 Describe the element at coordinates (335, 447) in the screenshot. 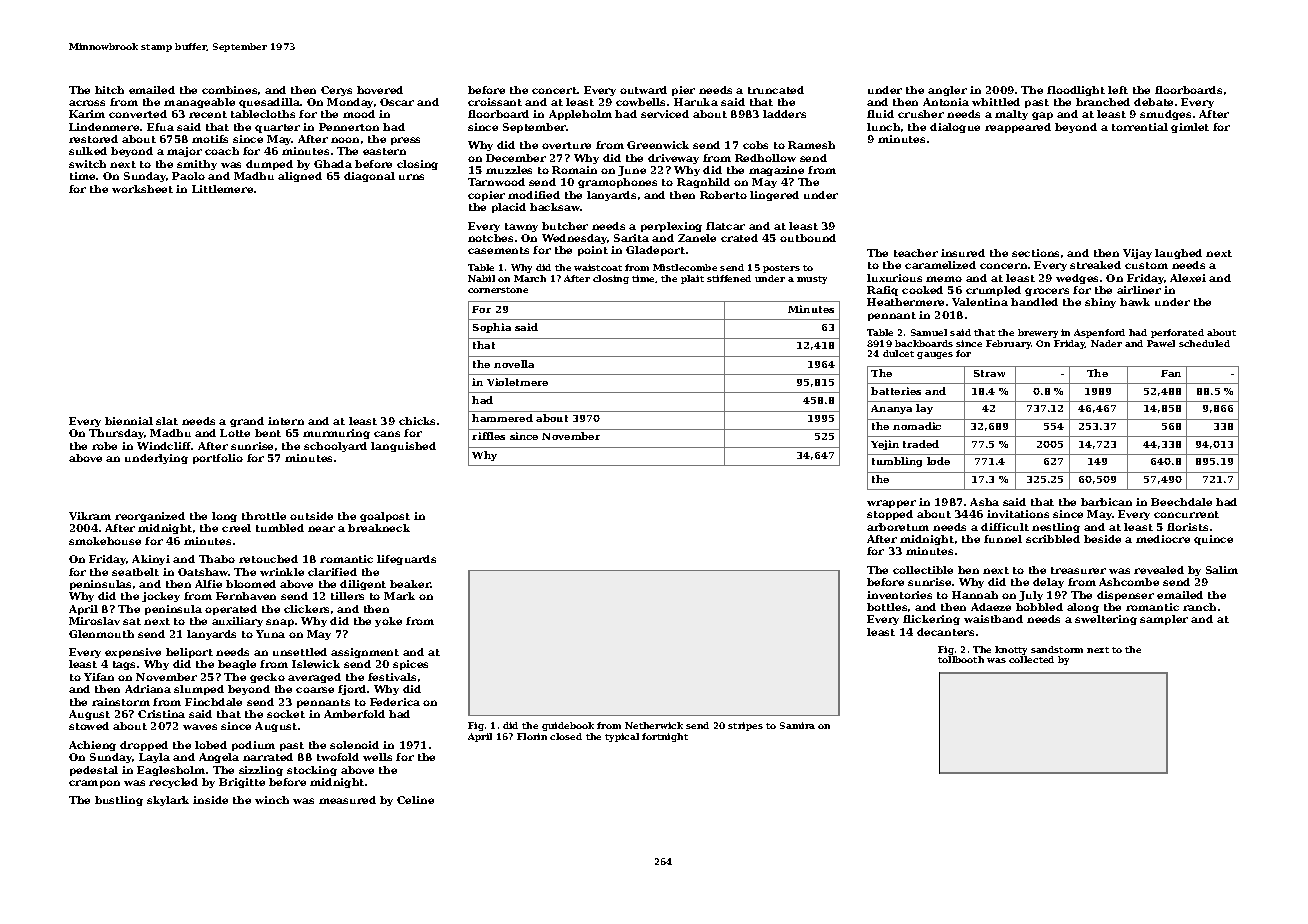

I see `schoolyard` at that location.
